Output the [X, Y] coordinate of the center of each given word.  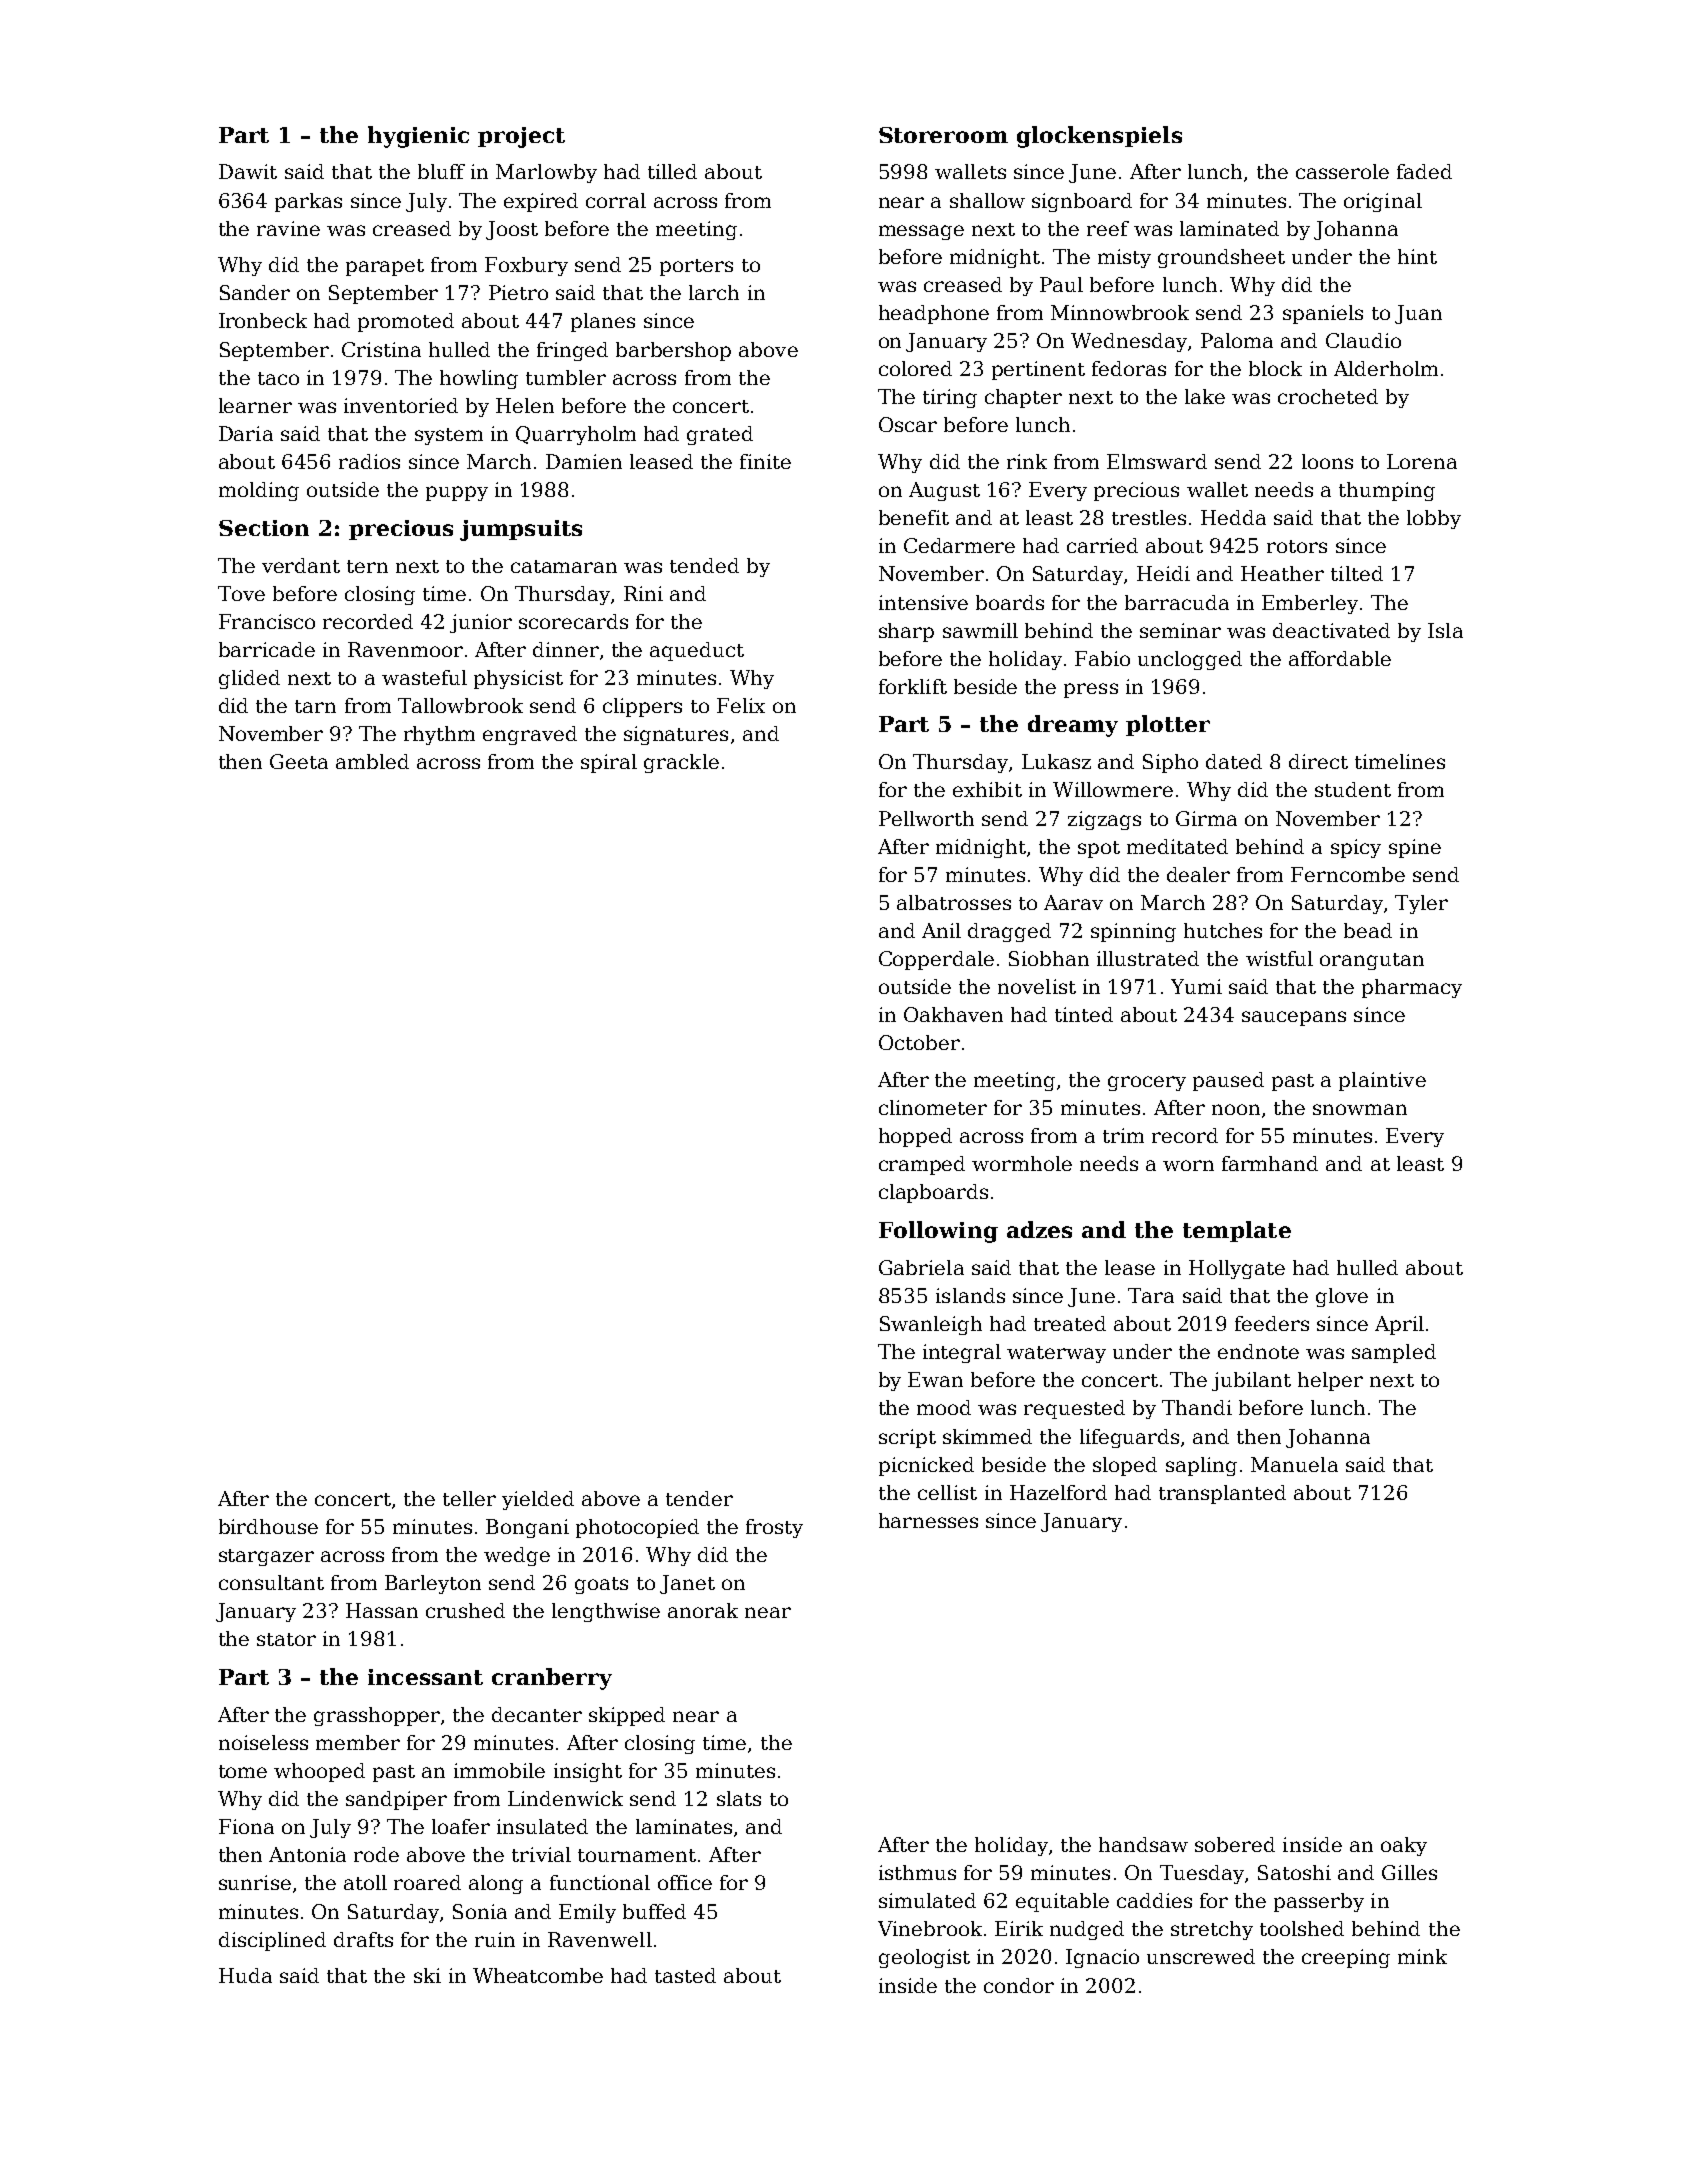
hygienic [418, 137]
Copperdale [936, 960]
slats [739, 1798]
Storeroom [943, 135]
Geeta [299, 761]
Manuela [1294, 1464]
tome [243, 1771]
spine [1415, 848]
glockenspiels [1099, 137]
